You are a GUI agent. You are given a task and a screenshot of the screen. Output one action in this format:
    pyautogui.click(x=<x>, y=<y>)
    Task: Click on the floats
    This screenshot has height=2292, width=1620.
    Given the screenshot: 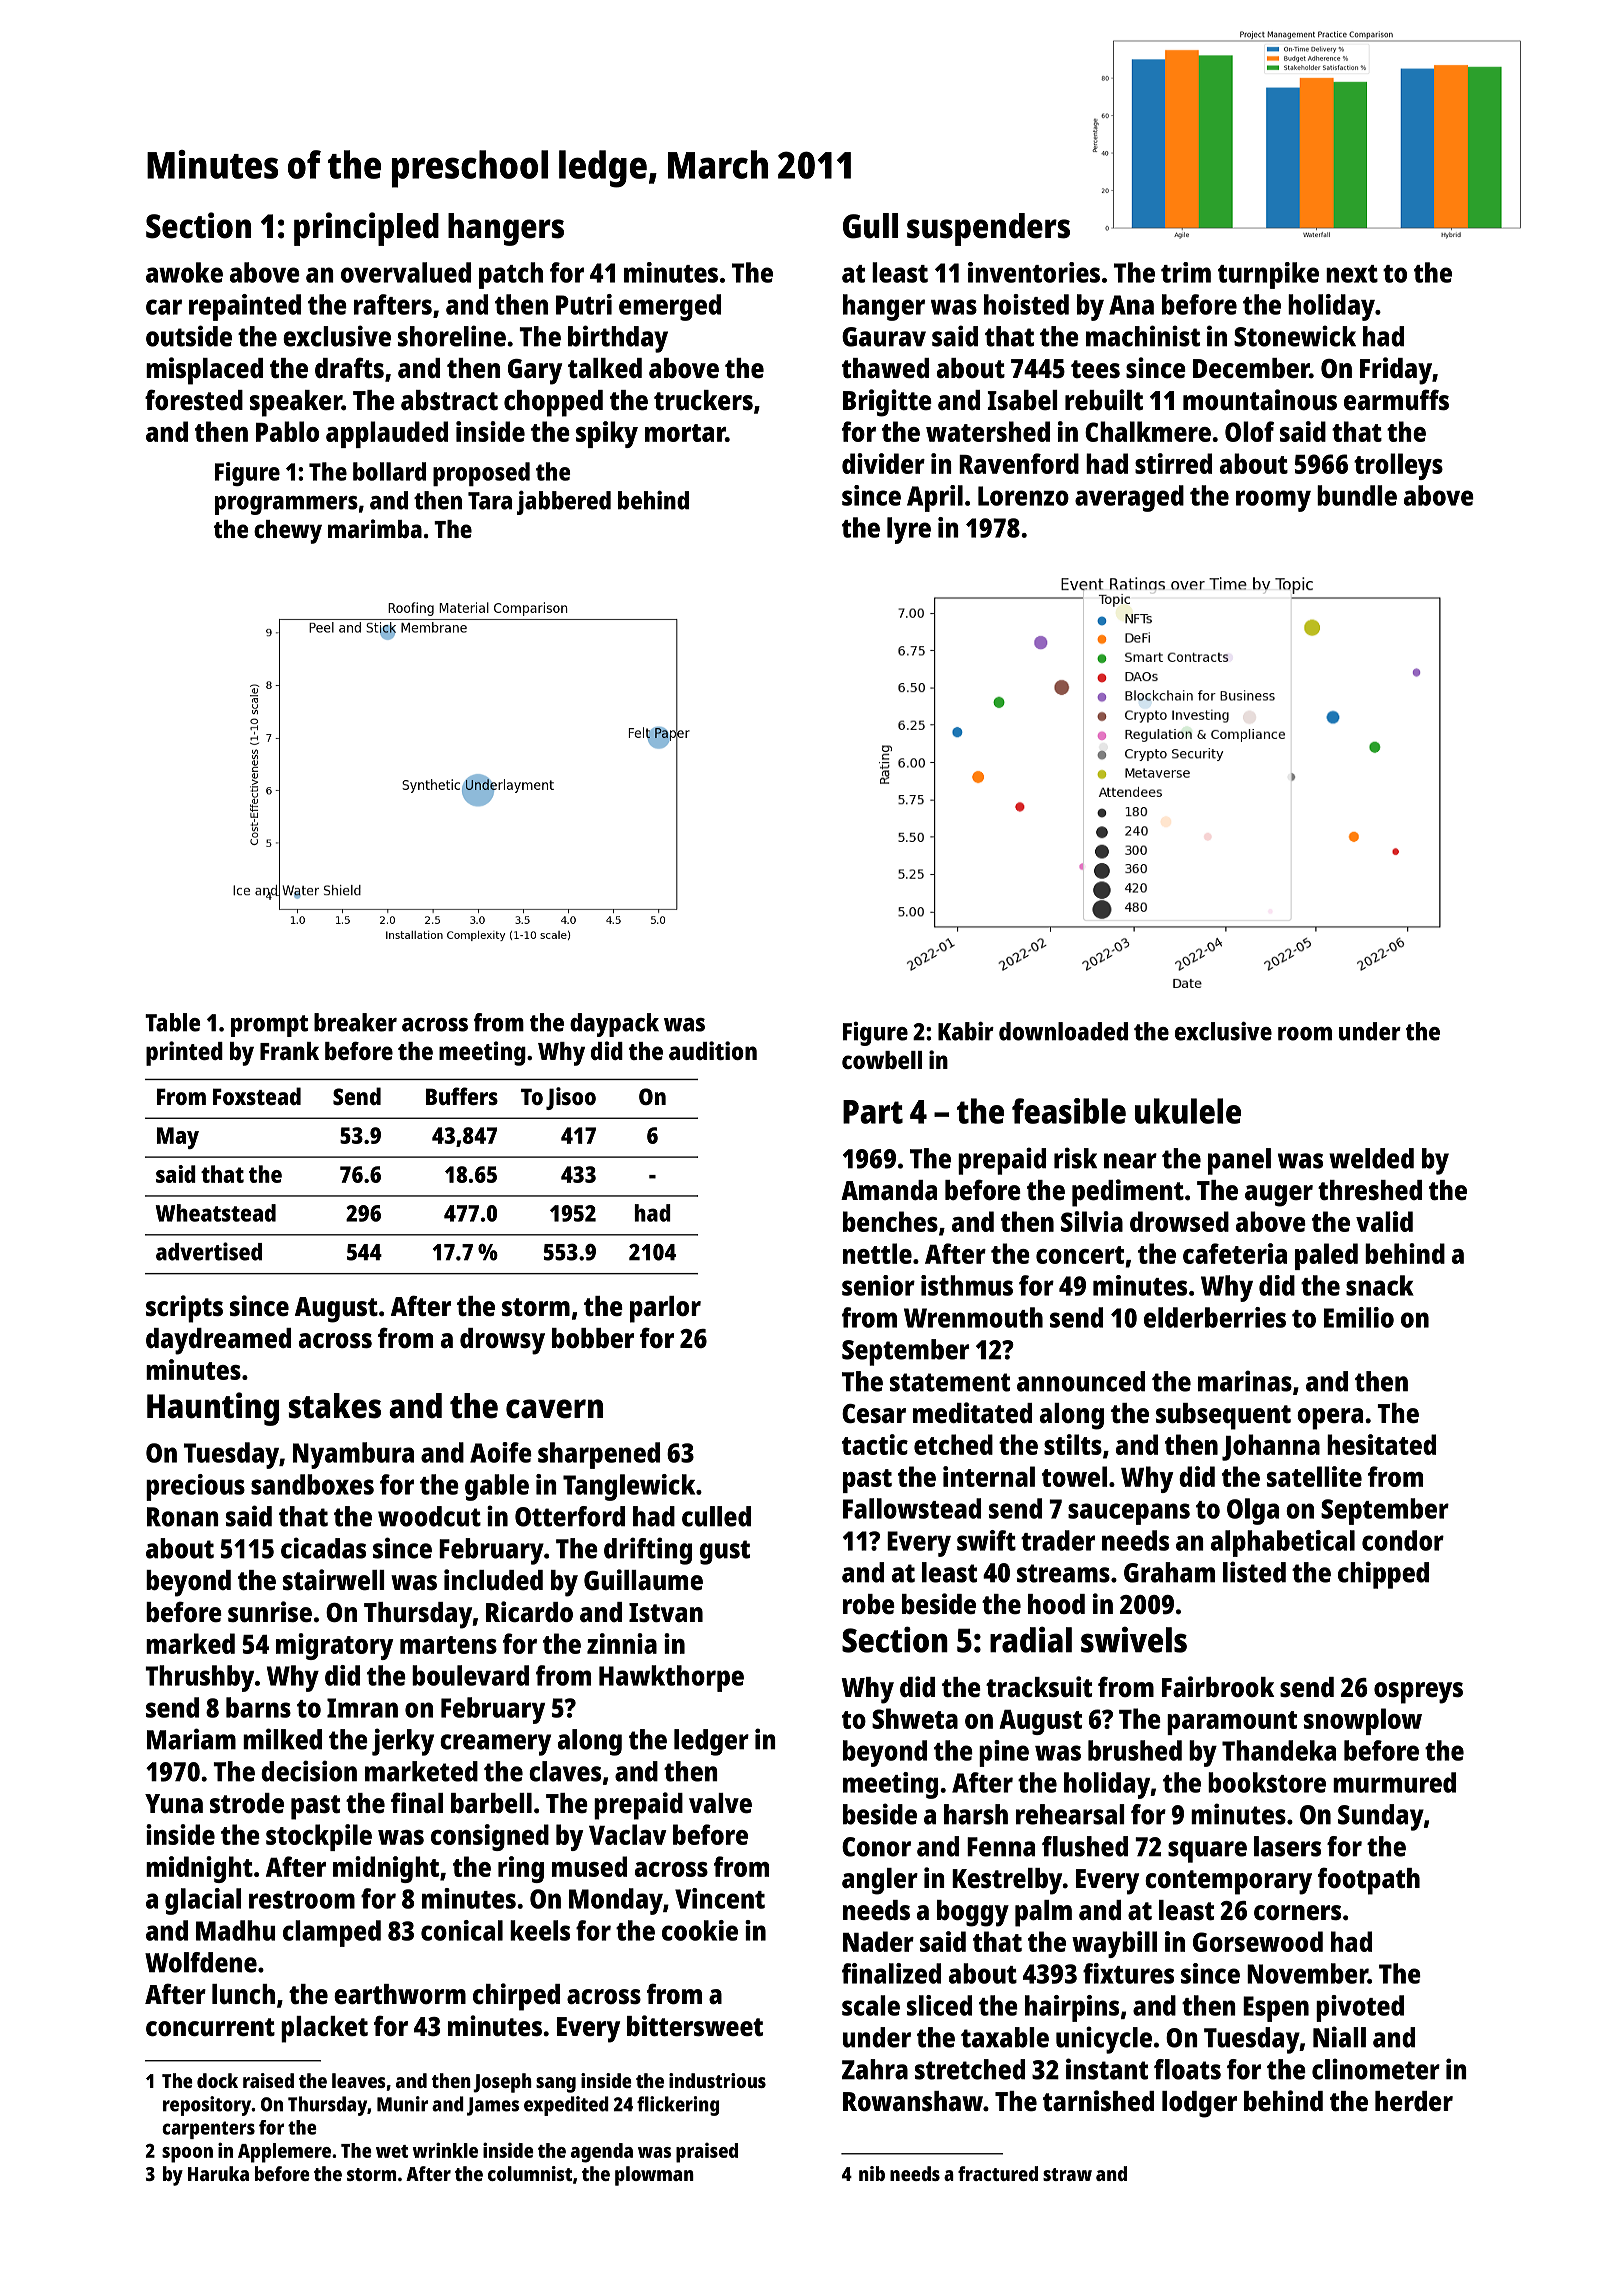 What is the action you would take?
    pyautogui.click(x=1187, y=2069)
